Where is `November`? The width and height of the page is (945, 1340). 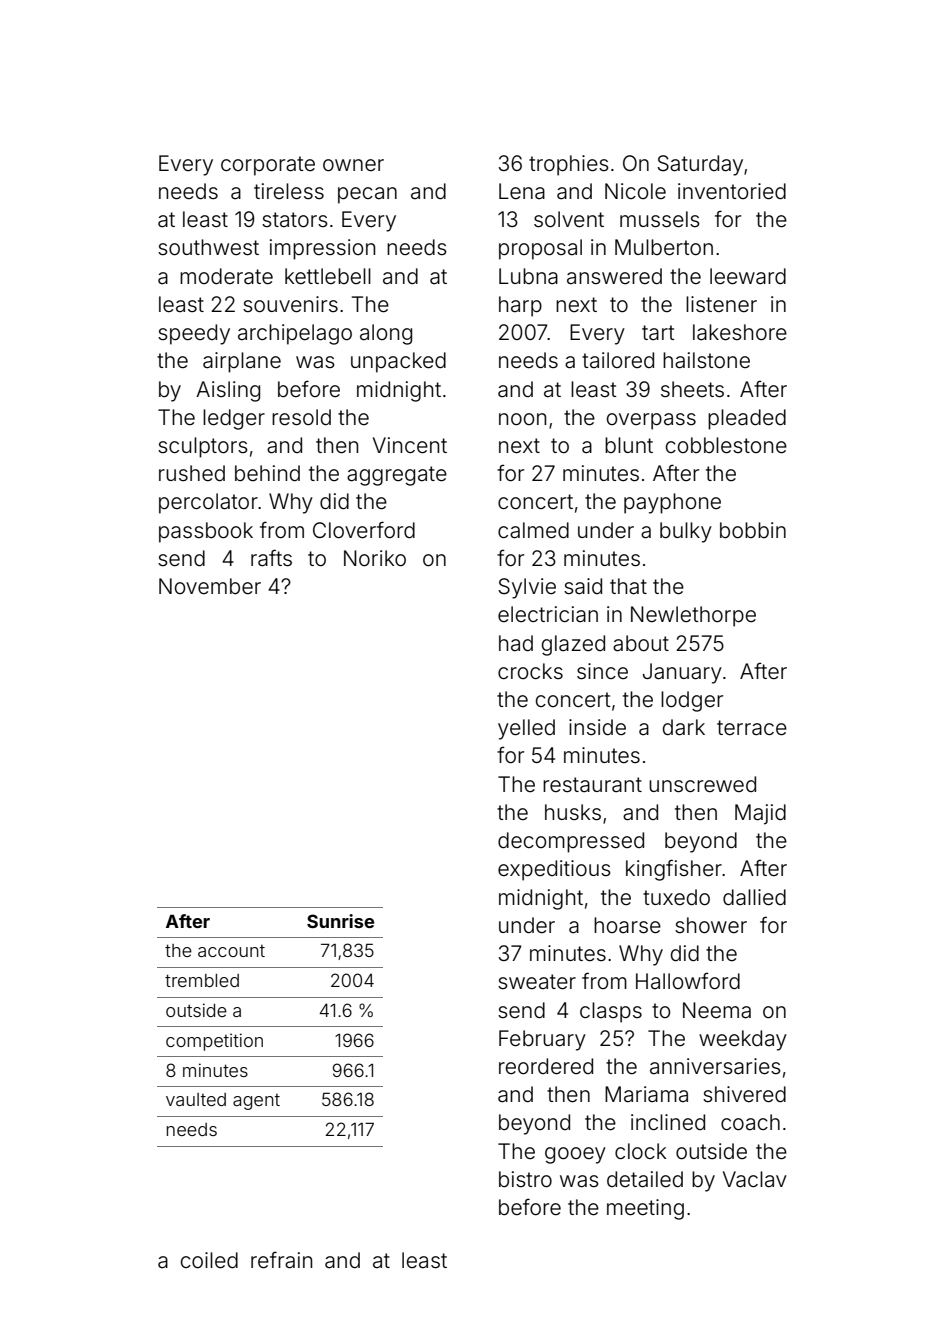 November is located at coordinates (210, 586).
